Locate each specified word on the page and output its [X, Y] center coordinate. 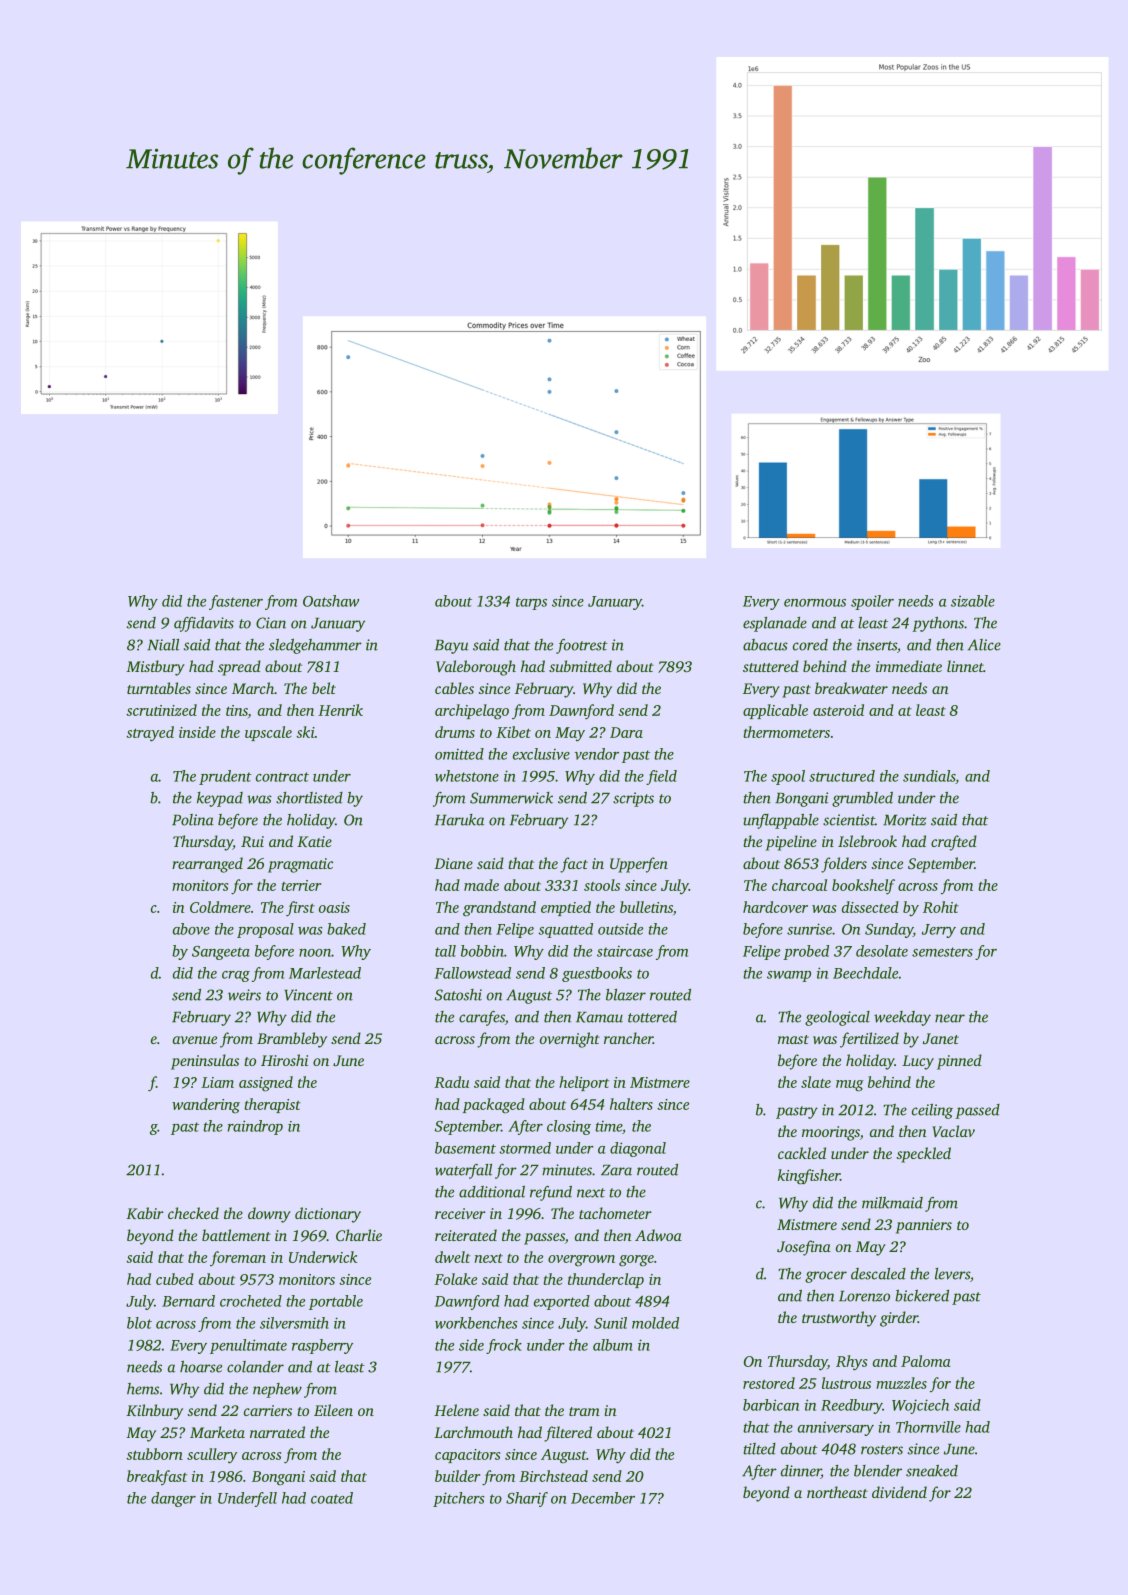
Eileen [333, 1410]
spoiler [872, 602]
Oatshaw [331, 601]
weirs [244, 995]
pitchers [459, 1499]
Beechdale [865, 973]
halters [631, 1104]
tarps [531, 603]
